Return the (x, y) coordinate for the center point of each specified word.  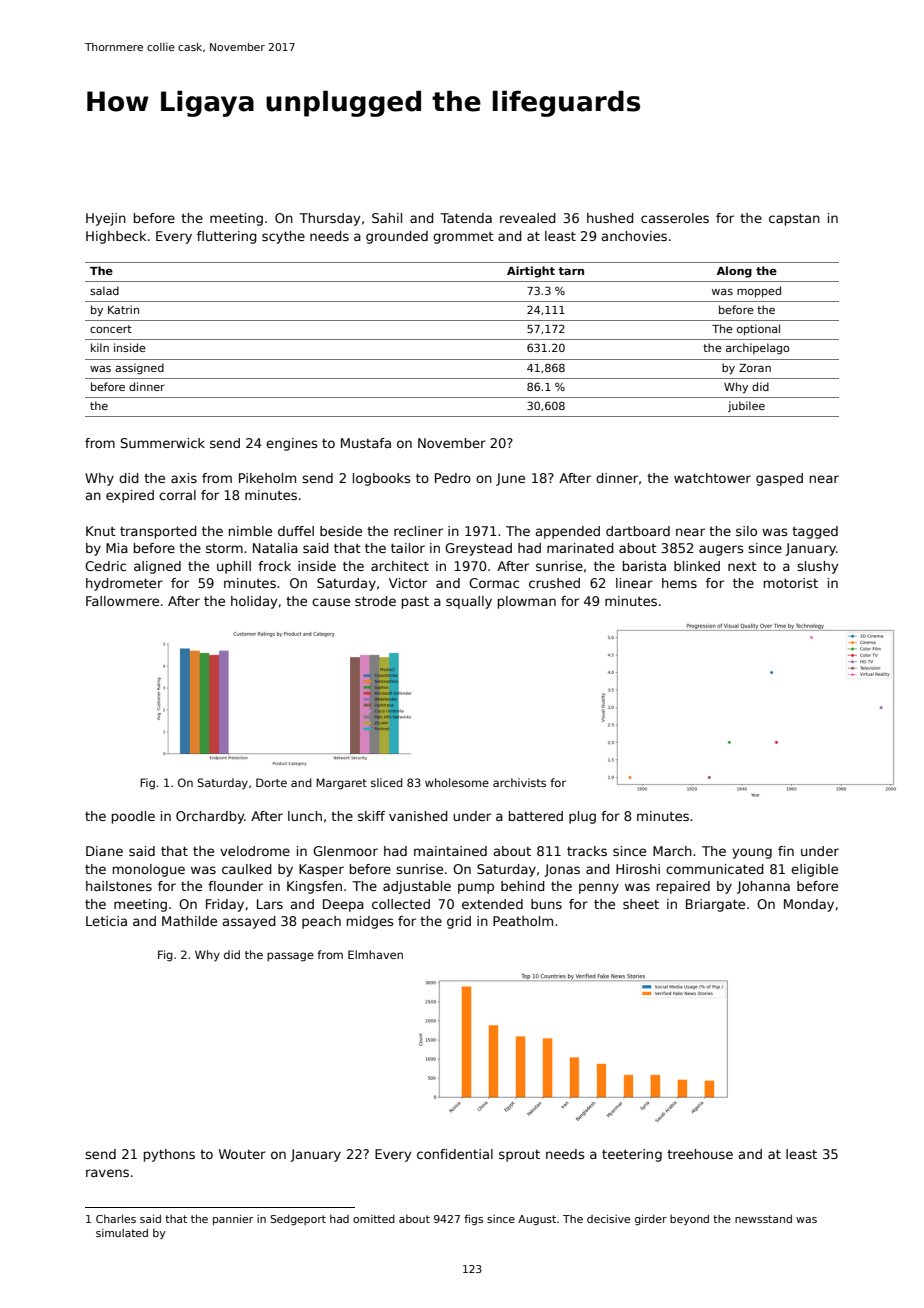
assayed (249, 922)
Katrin (123, 309)
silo (746, 531)
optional (758, 329)
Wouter (242, 1154)
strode (375, 601)
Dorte (271, 782)
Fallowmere (122, 601)
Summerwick (163, 443)
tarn (571, 271)
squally (469, 602)
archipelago (757, 348)
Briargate (715, 905)
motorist (791, 583)
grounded (397, 237)
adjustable (417, 887)
